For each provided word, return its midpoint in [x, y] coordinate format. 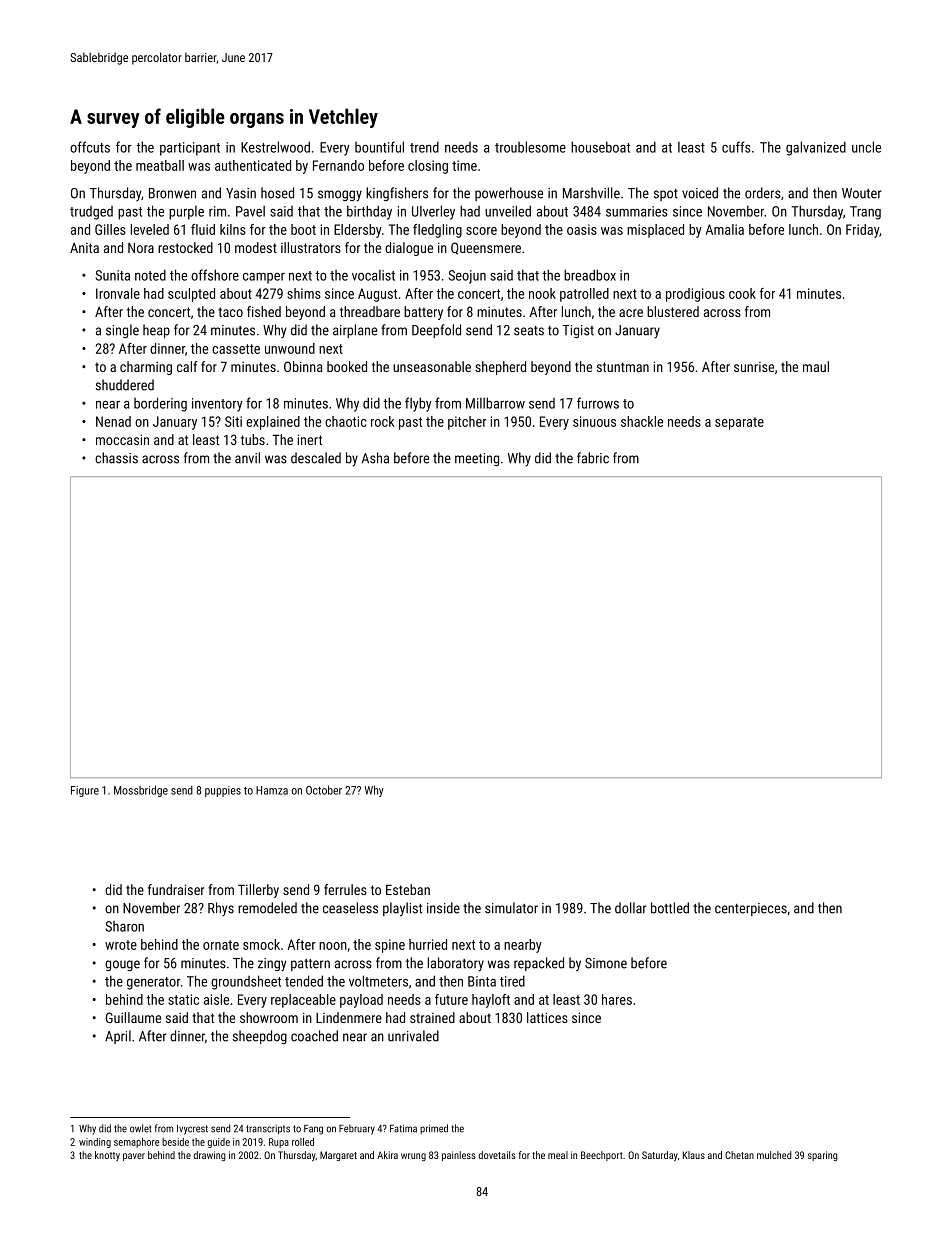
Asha [375, 458]
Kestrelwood [275, 147]
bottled [670, 908]
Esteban [408, 889]
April [118, 1037]
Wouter [862, 193]
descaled [316, 458]
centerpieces [751, 909]
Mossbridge [141, 791]
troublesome [530, 147]
